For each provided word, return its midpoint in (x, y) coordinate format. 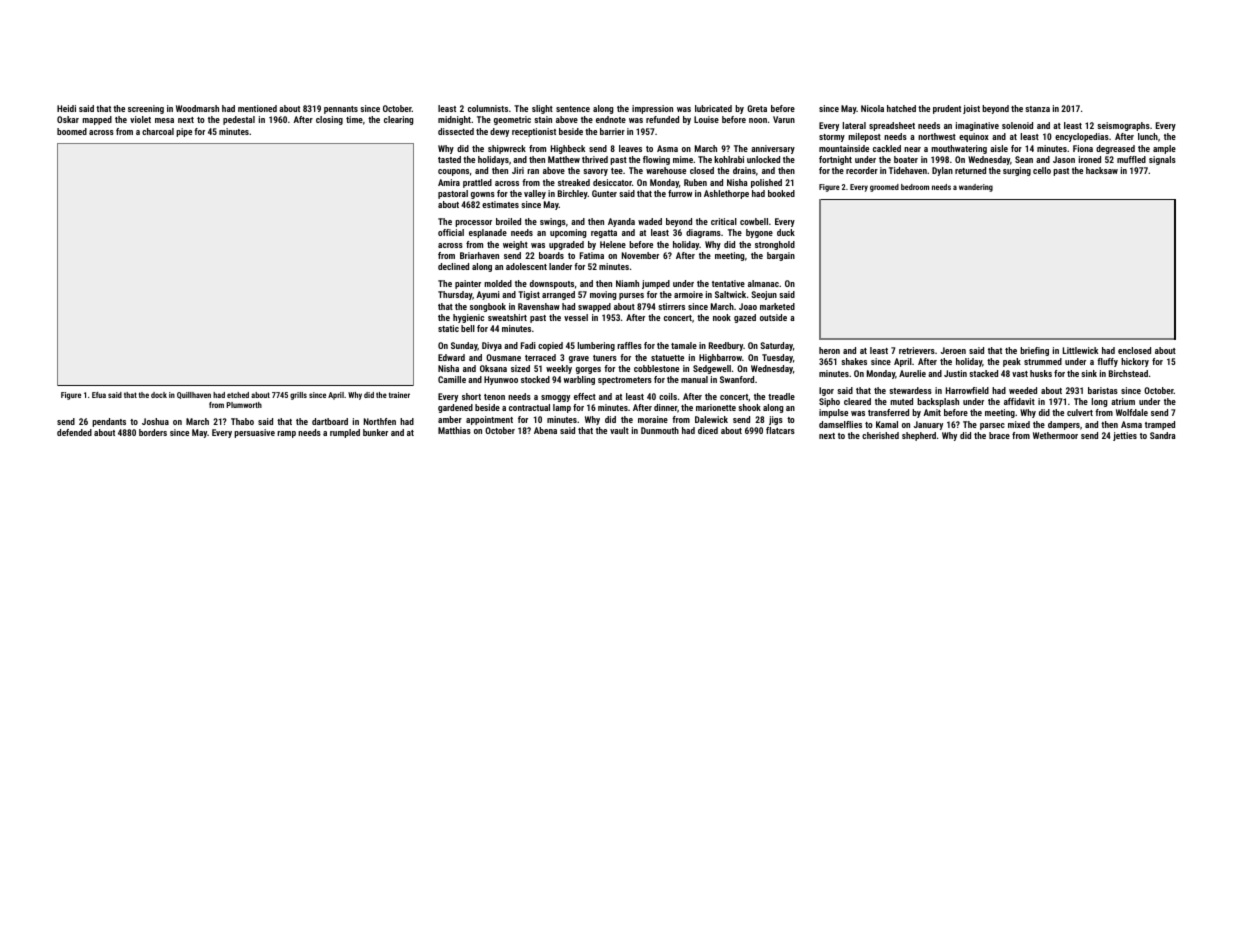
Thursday (455, 295)
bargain (781, 256)
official (451, 232)
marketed (777, 306)
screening (146, 109)
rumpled (345, 433)
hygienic (468, 318)
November (640, 255)
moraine (653, 419)
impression (652, 109)
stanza (1037, 109)
